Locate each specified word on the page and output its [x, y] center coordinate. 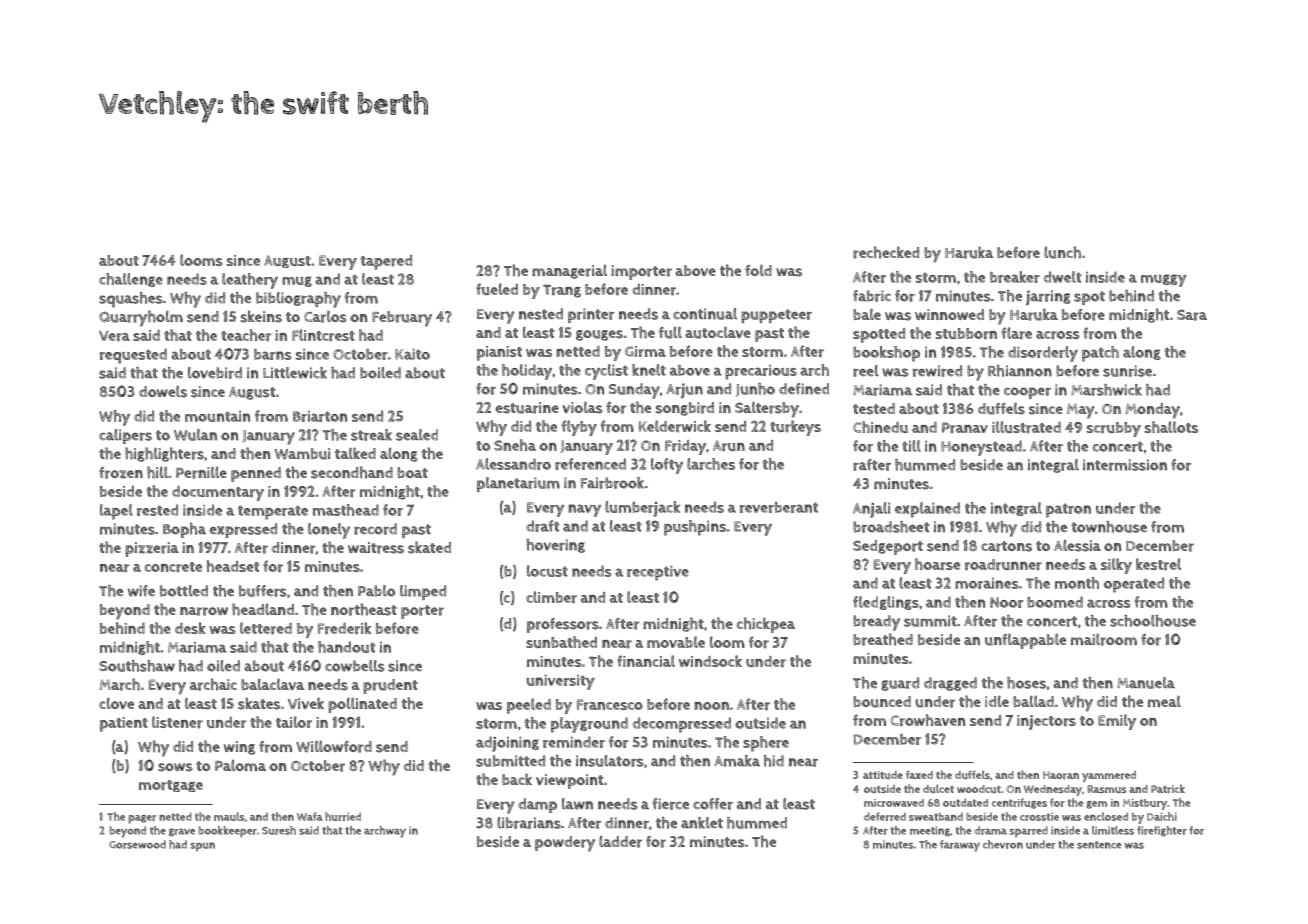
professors [563, 625]
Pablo [376, 591]
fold [758, 270]
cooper [1027, 393]
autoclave [718, 333]
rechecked [886, 252]
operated [1134, 585]
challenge [131, 280]
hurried [343, 816]
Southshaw [137, 666]
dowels [163, 391]
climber [551, 597]
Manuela [1146, 683]
